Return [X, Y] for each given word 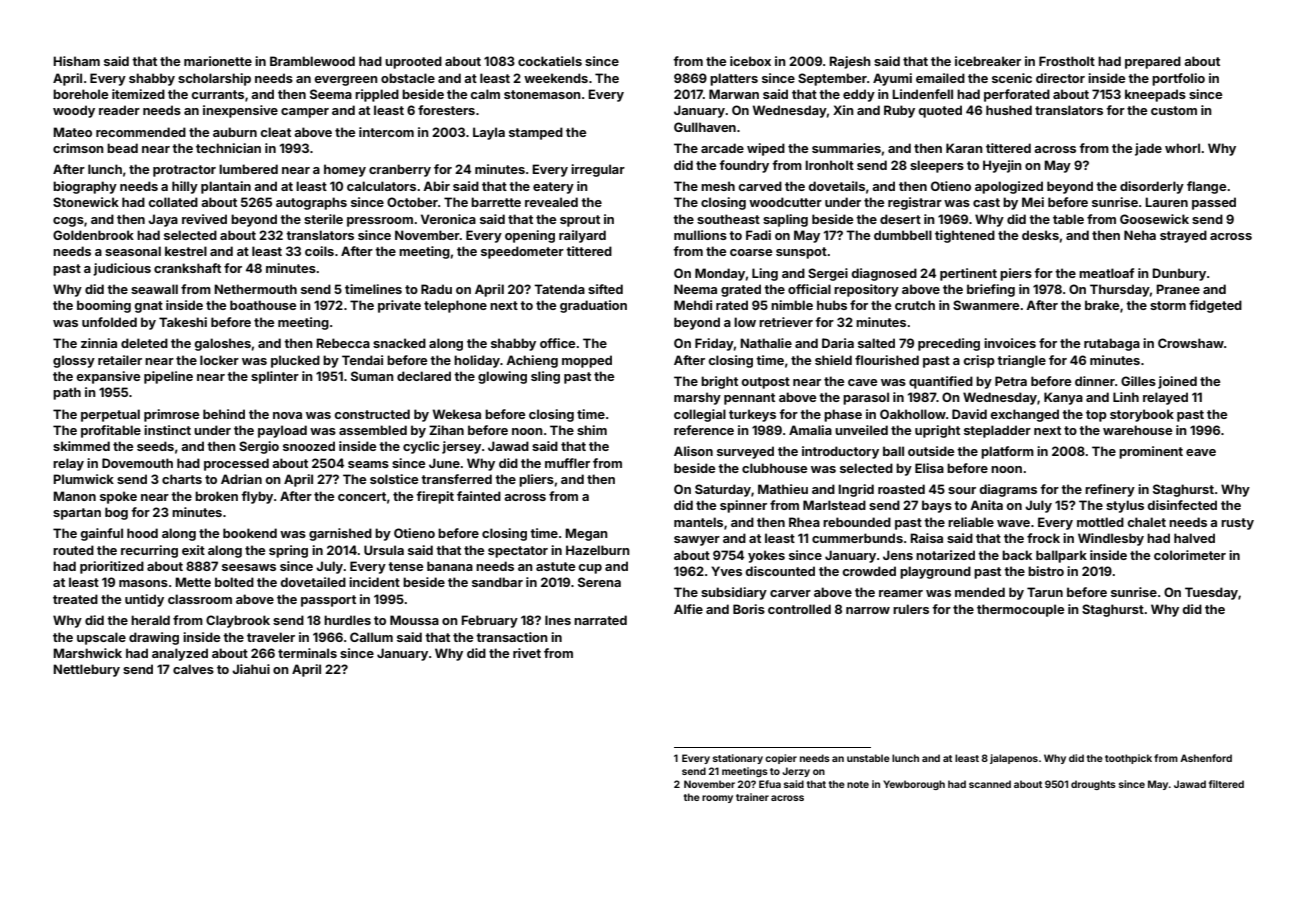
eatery [553, 188]
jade [1148, 149]
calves [193, 669]
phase [843, 415]
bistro [1046, 571]
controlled [799, 609]
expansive [108, 377]
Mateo [72, 132]
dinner [1095, 381]
